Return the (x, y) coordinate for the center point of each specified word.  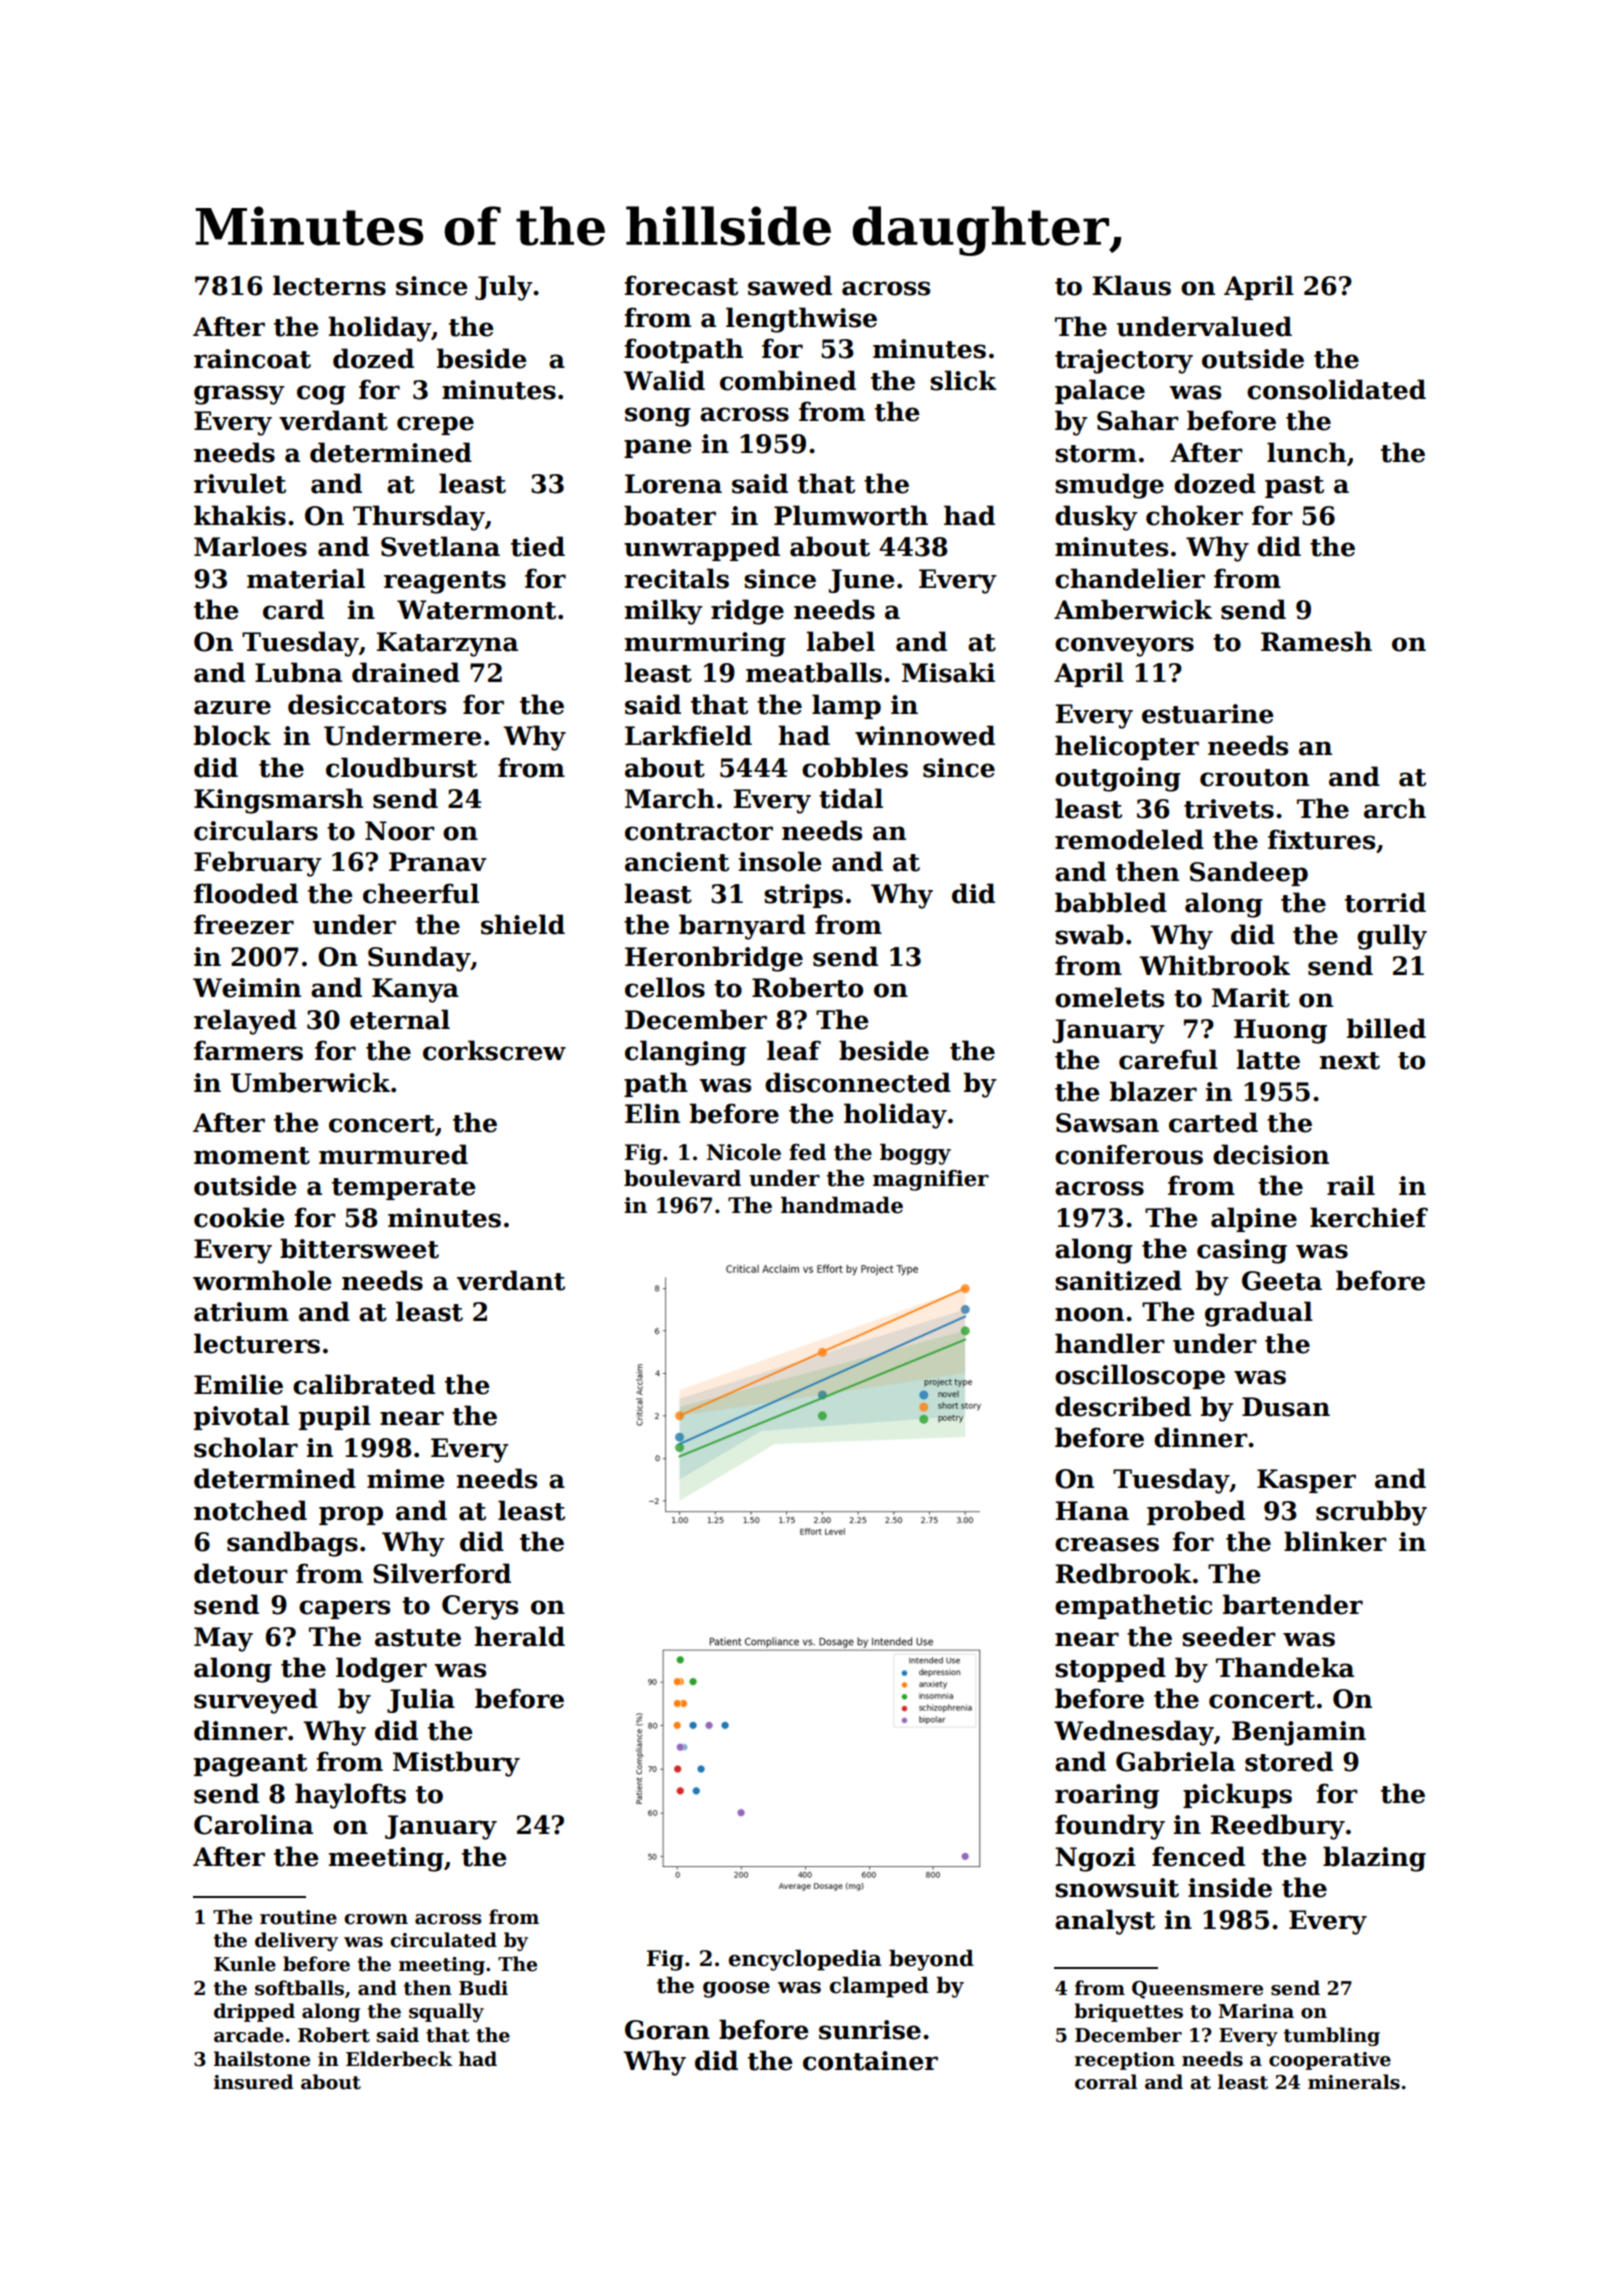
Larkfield (688, 735)
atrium (241, 1312)
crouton (1254, 778)
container (870, 2061)
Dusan (1286, 1407)
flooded (246, 893)
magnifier (931, 1180)
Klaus (1132, 285)
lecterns (329, 285)
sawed (790, 285)
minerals (1354, 2082)
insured (253, 2082)
